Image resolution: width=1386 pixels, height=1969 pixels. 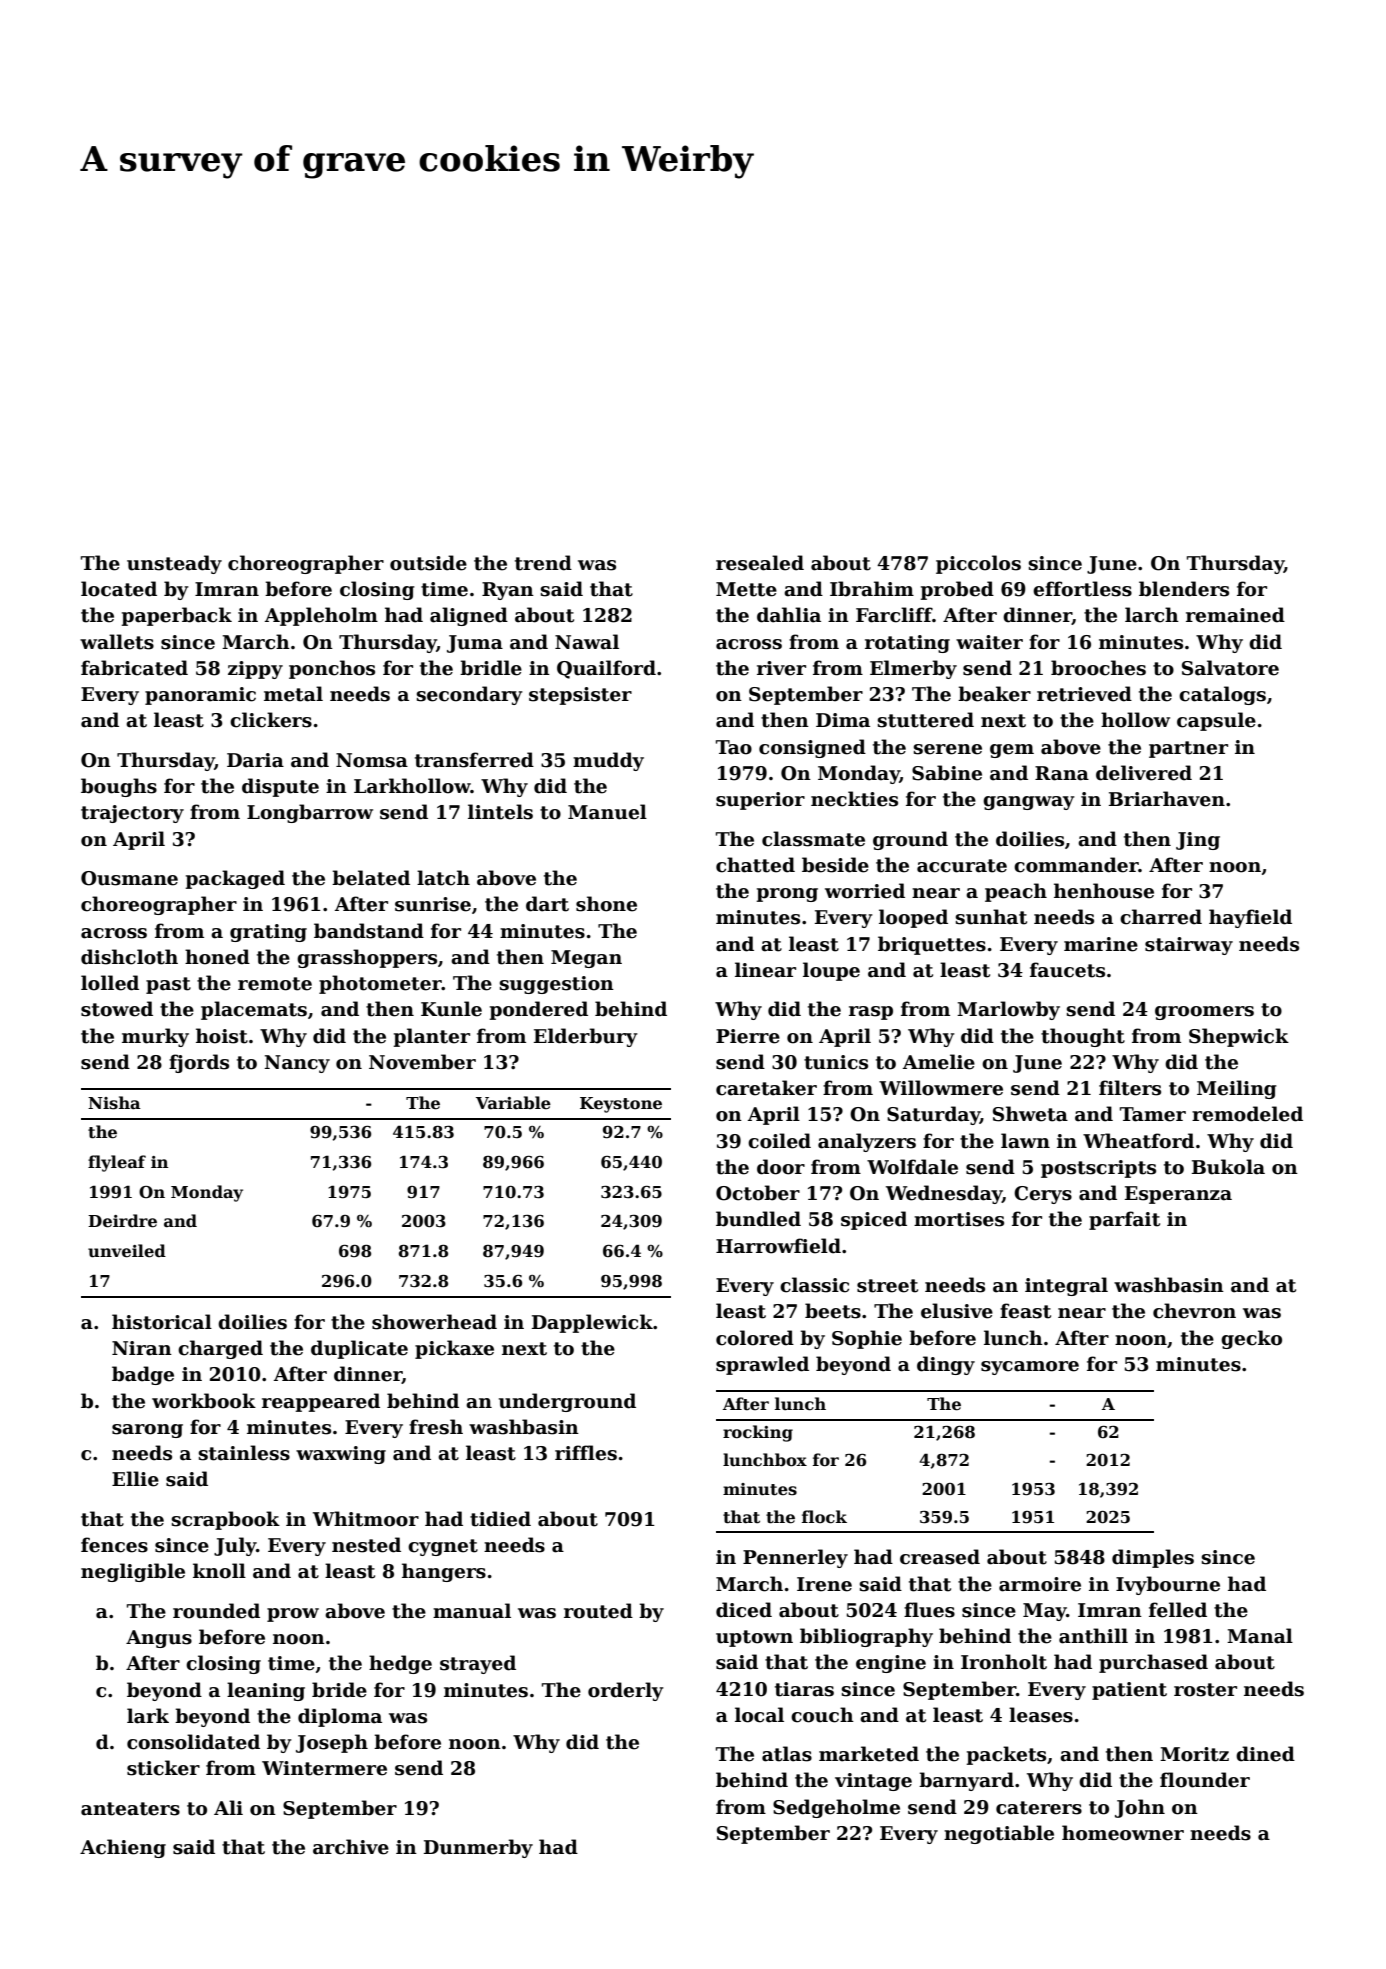 What do you see at coordinates (592, 1323) in the page?
I see `Dapplewick` at bounding box center [592, 1323].
